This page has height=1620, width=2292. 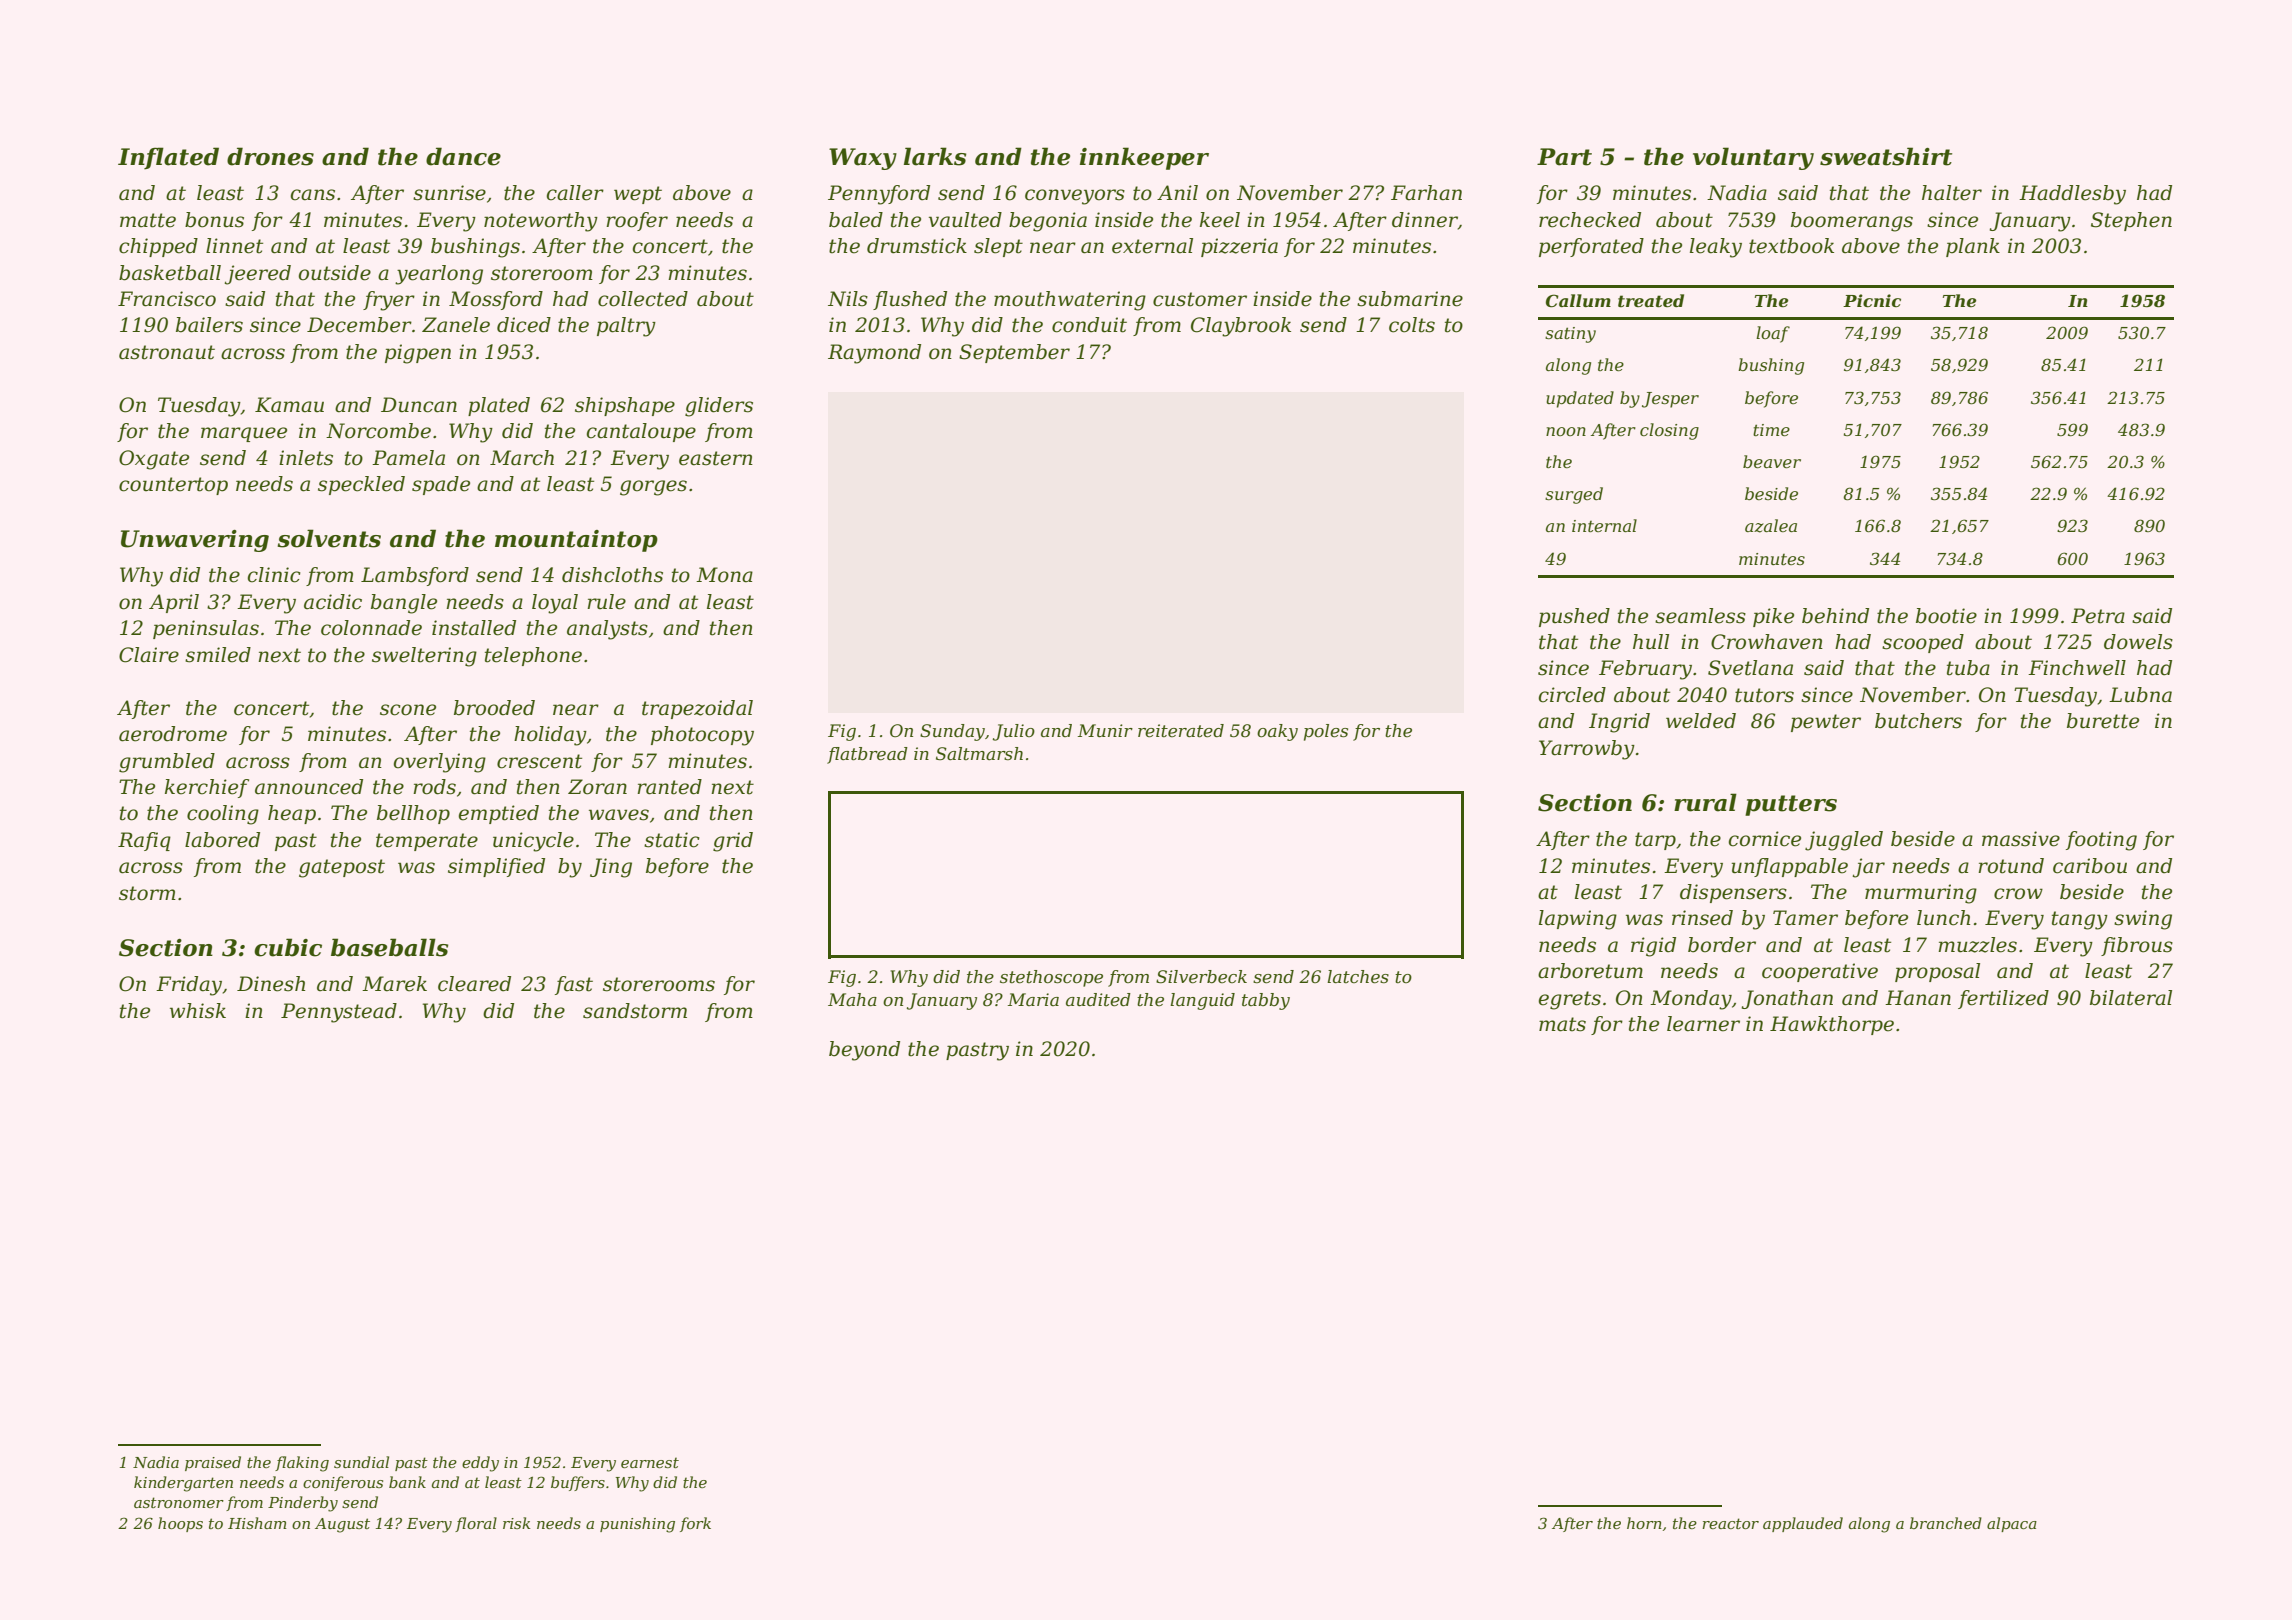 I want to click on Haddlesby, so click(x=2072, y=195).
